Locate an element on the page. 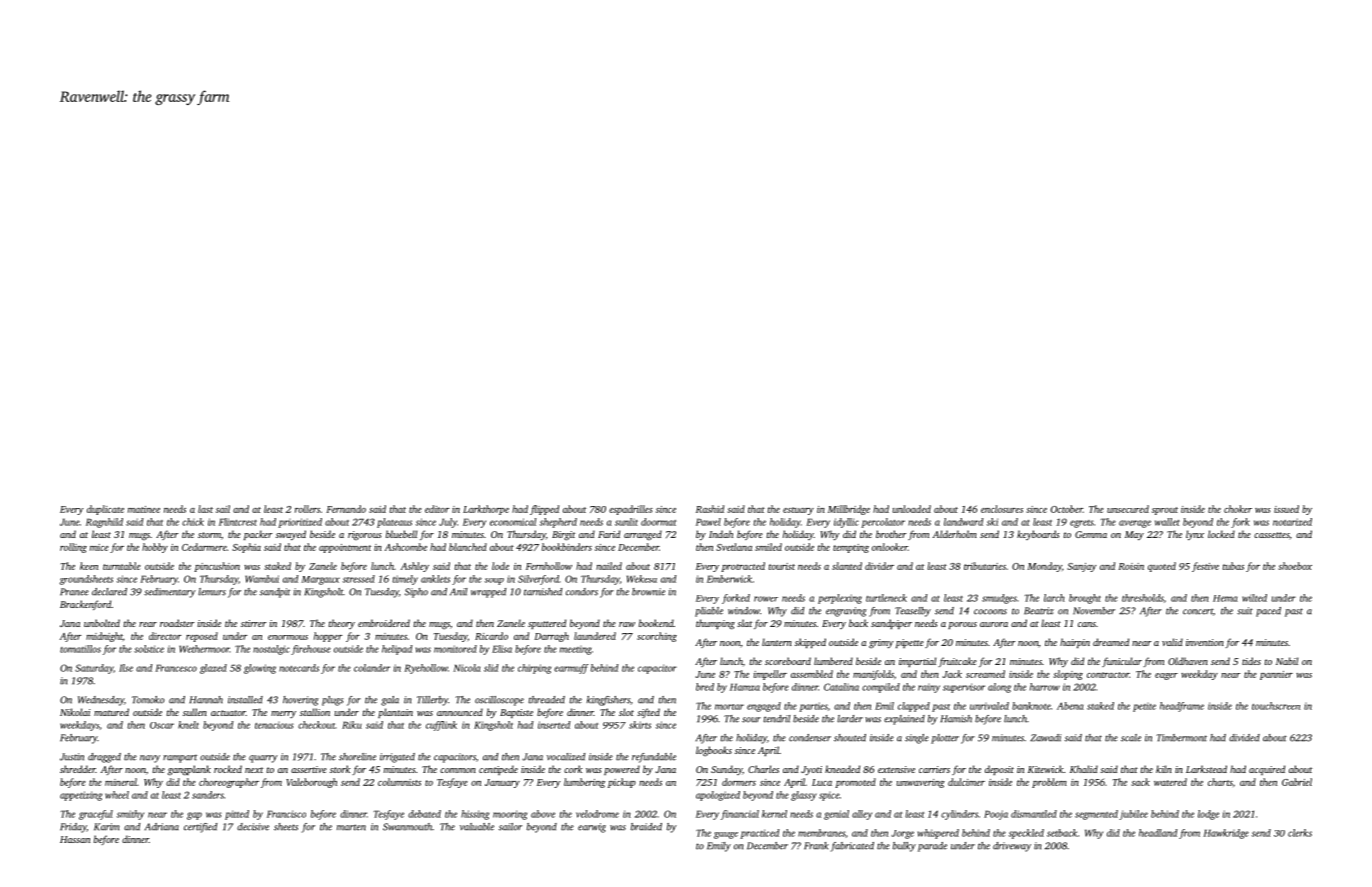 Image resolution: width=1372 pixels, height=887 pixels. Khalid is located at coordinates (1084, 769).
